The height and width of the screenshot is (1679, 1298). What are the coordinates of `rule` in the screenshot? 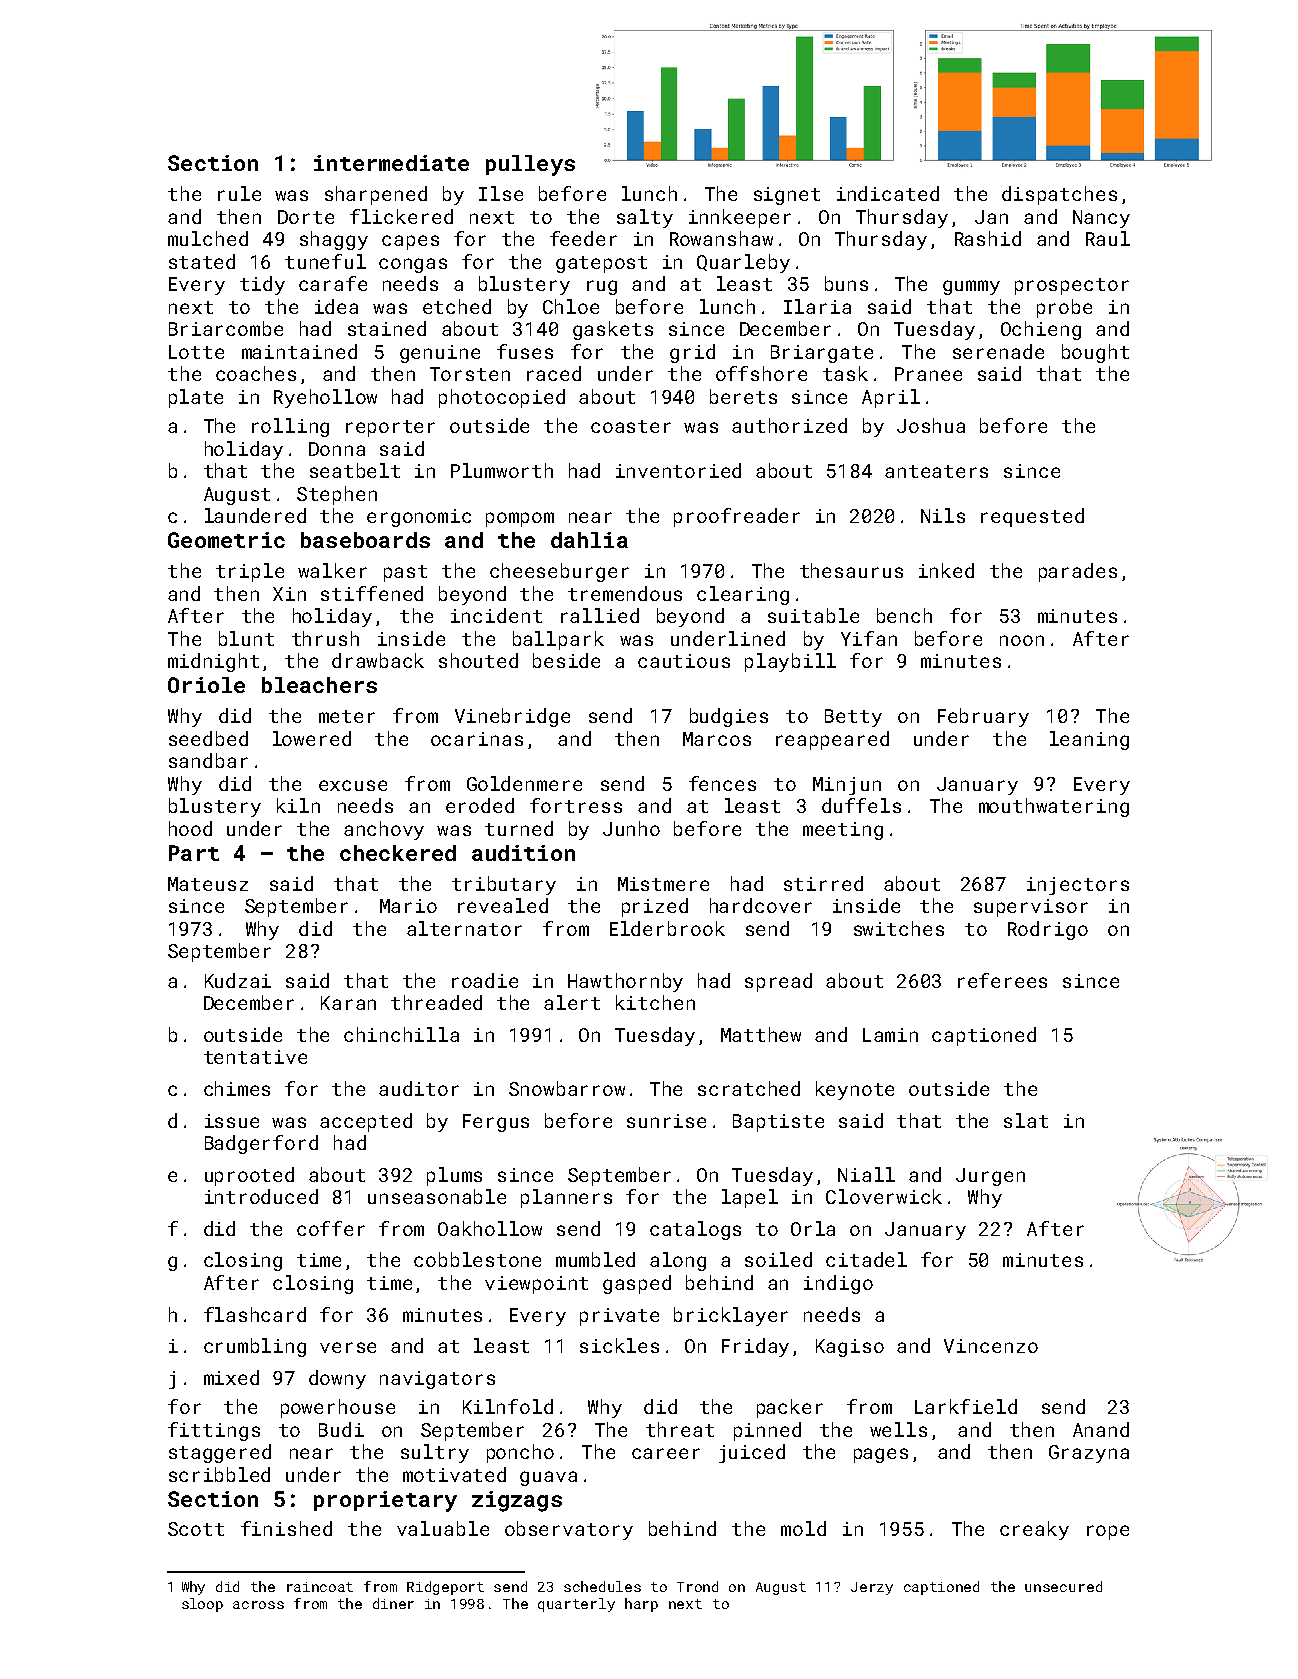 It's located at (239, 193).
